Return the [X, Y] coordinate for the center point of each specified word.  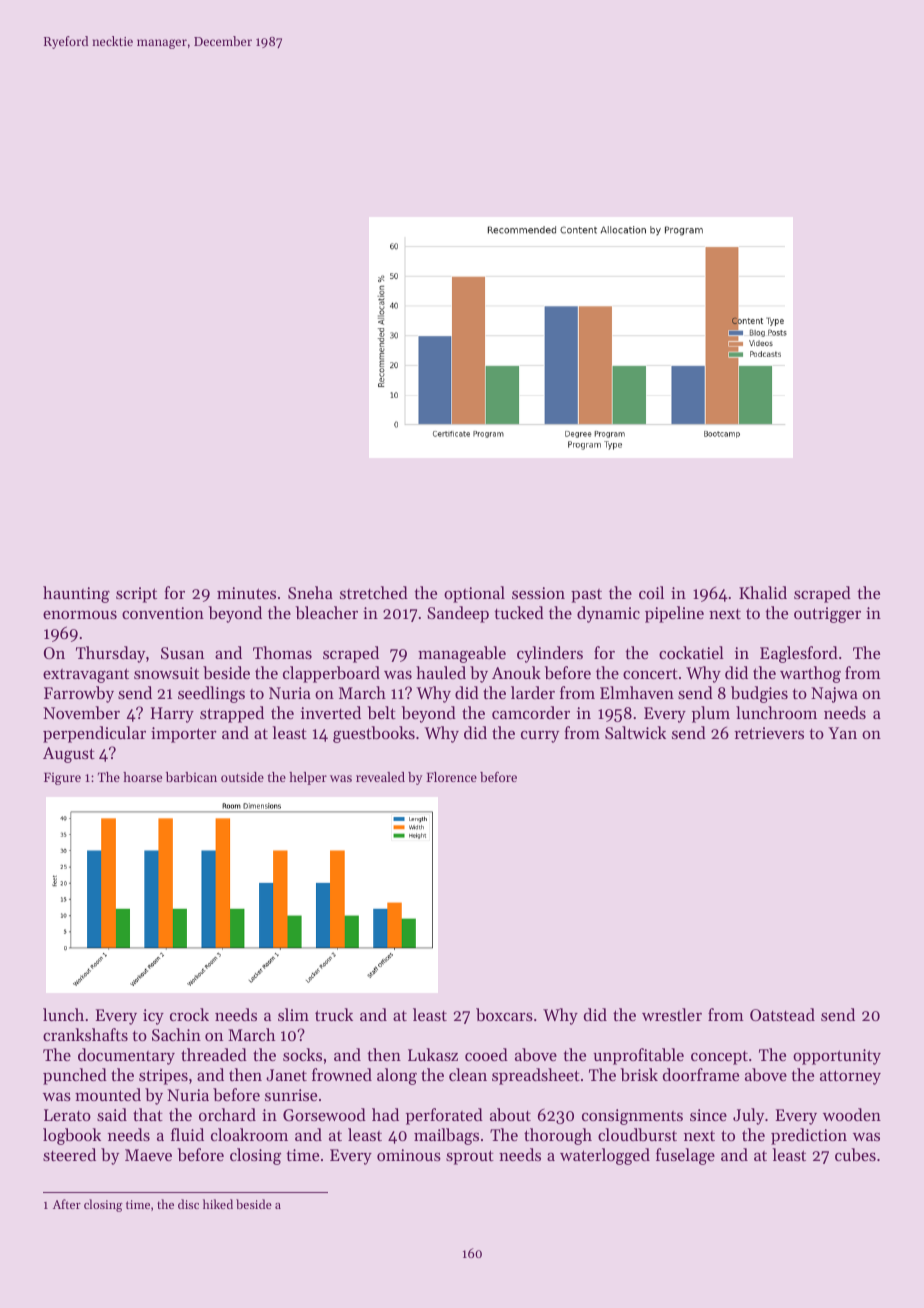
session [538, 593]
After [67, 1204]
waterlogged [605, 1156]
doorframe [701, 1074]
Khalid [763, 592]
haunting [76, 594]
